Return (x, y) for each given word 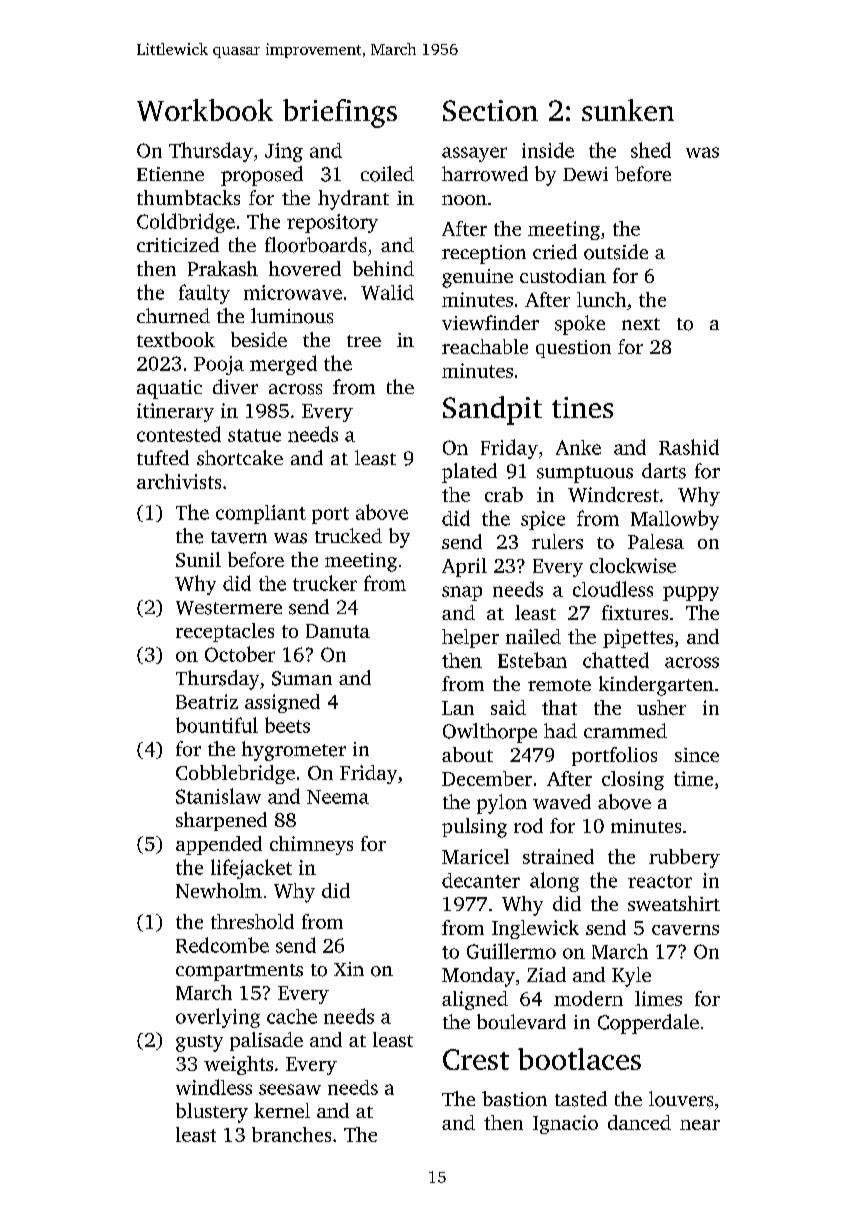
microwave (293, 292)
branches (291, 1134)
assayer (474, 154)
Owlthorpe (490, 733)
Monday (478, 977)
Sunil (198, 559)
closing (633, 780)
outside (616, 252)
